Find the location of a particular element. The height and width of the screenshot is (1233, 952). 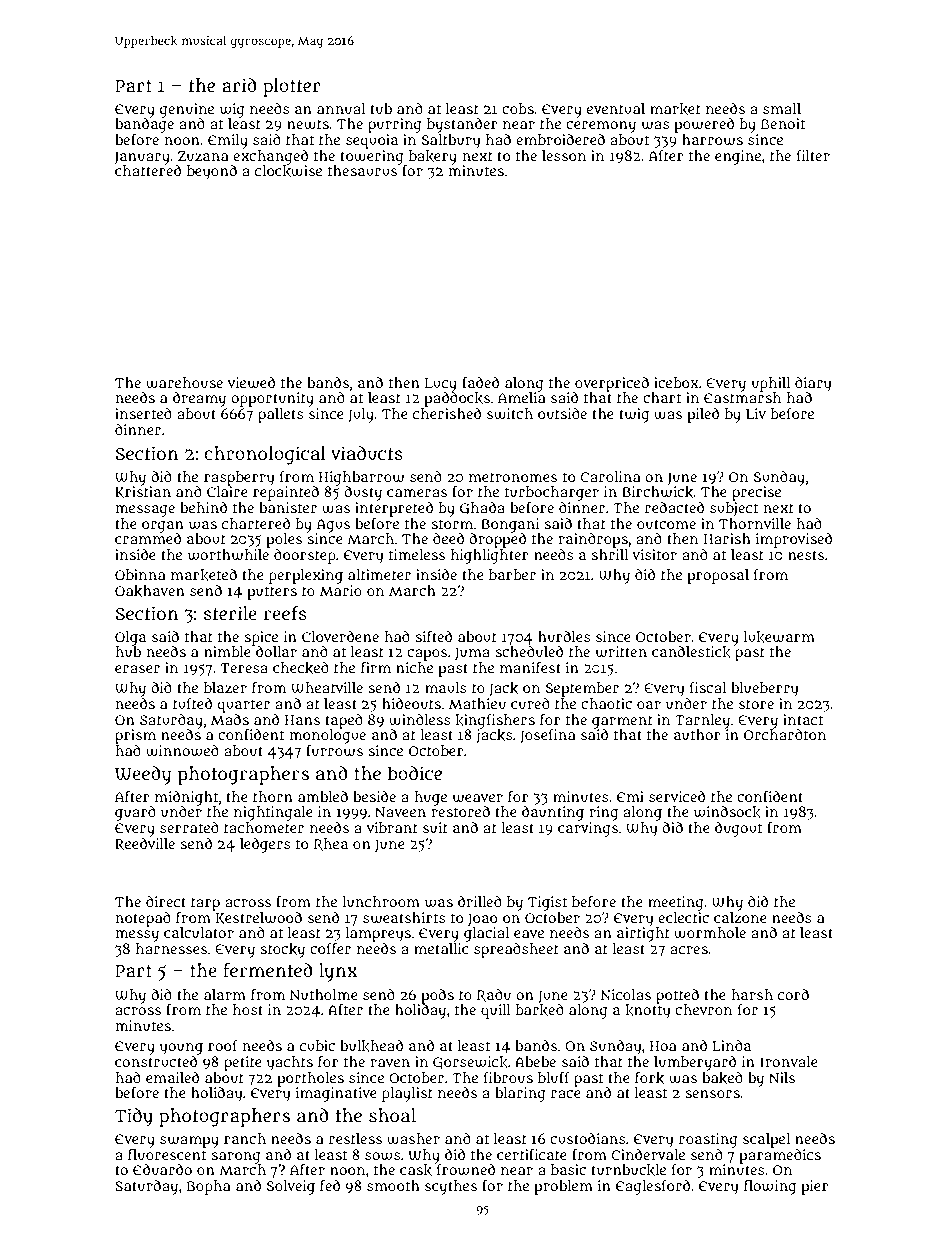

calzone is located at coordinates (740, 918).
